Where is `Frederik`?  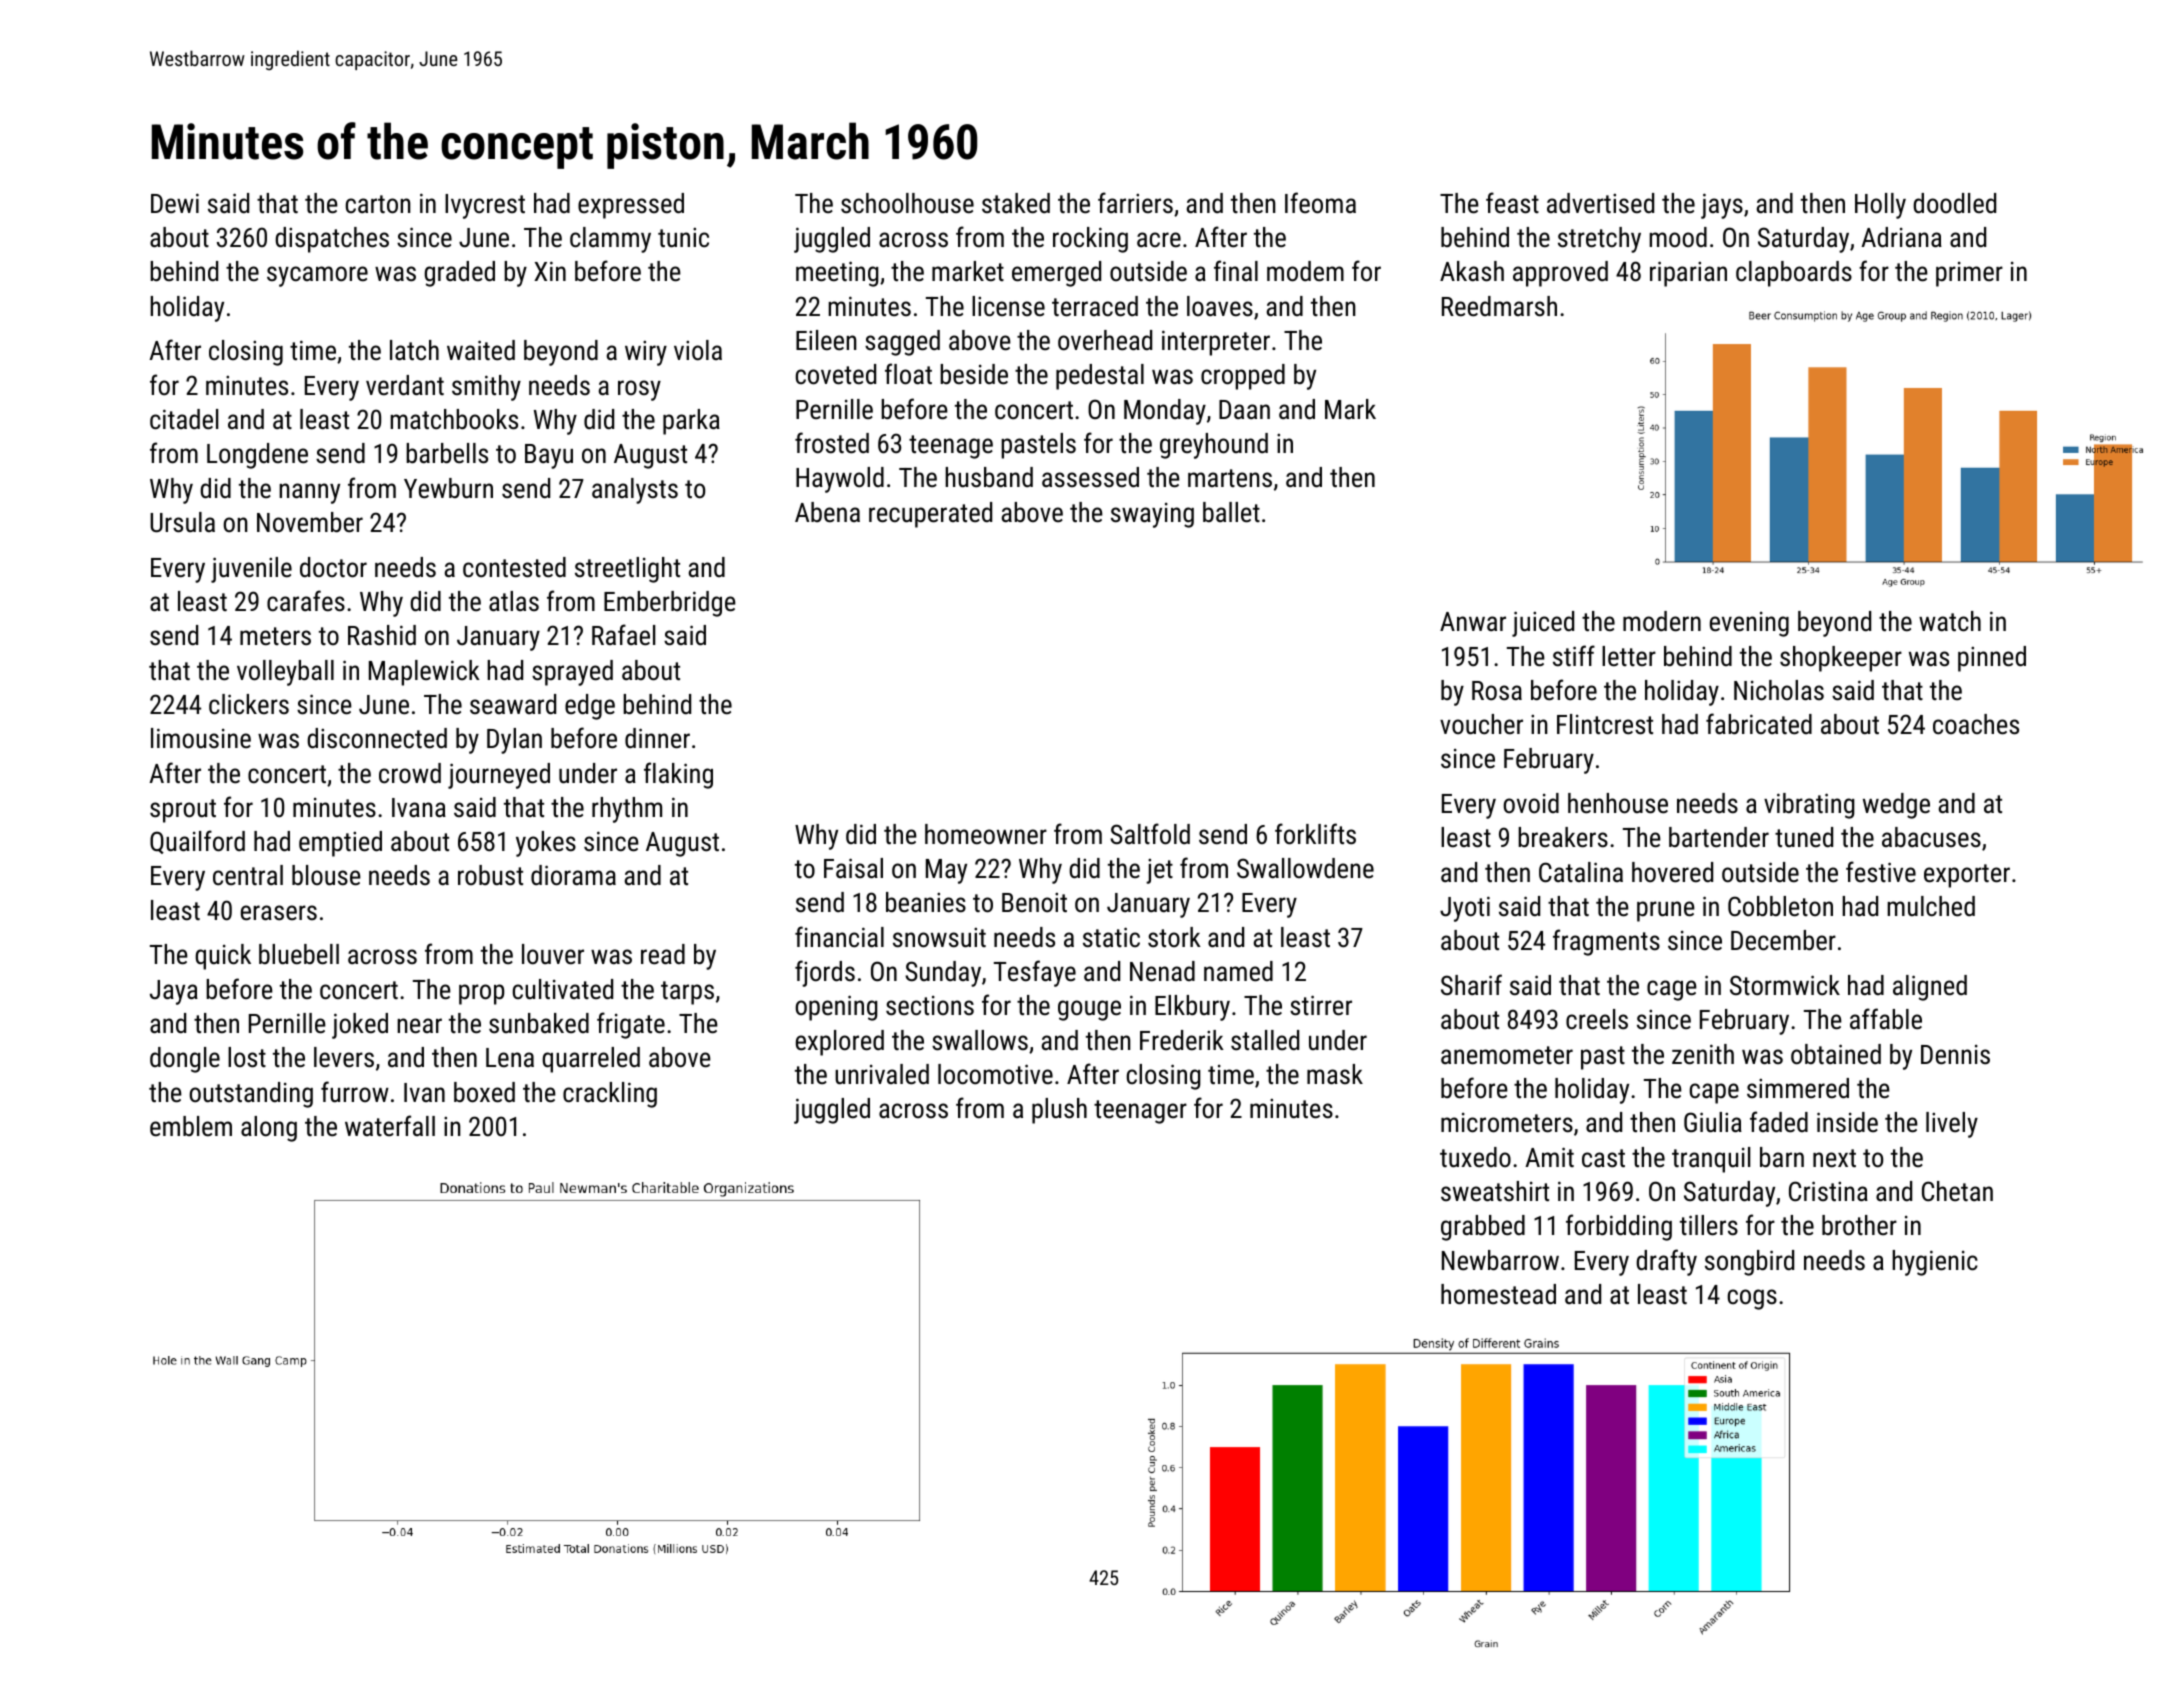
Frederik is located at coordinates (1182, 1040).
